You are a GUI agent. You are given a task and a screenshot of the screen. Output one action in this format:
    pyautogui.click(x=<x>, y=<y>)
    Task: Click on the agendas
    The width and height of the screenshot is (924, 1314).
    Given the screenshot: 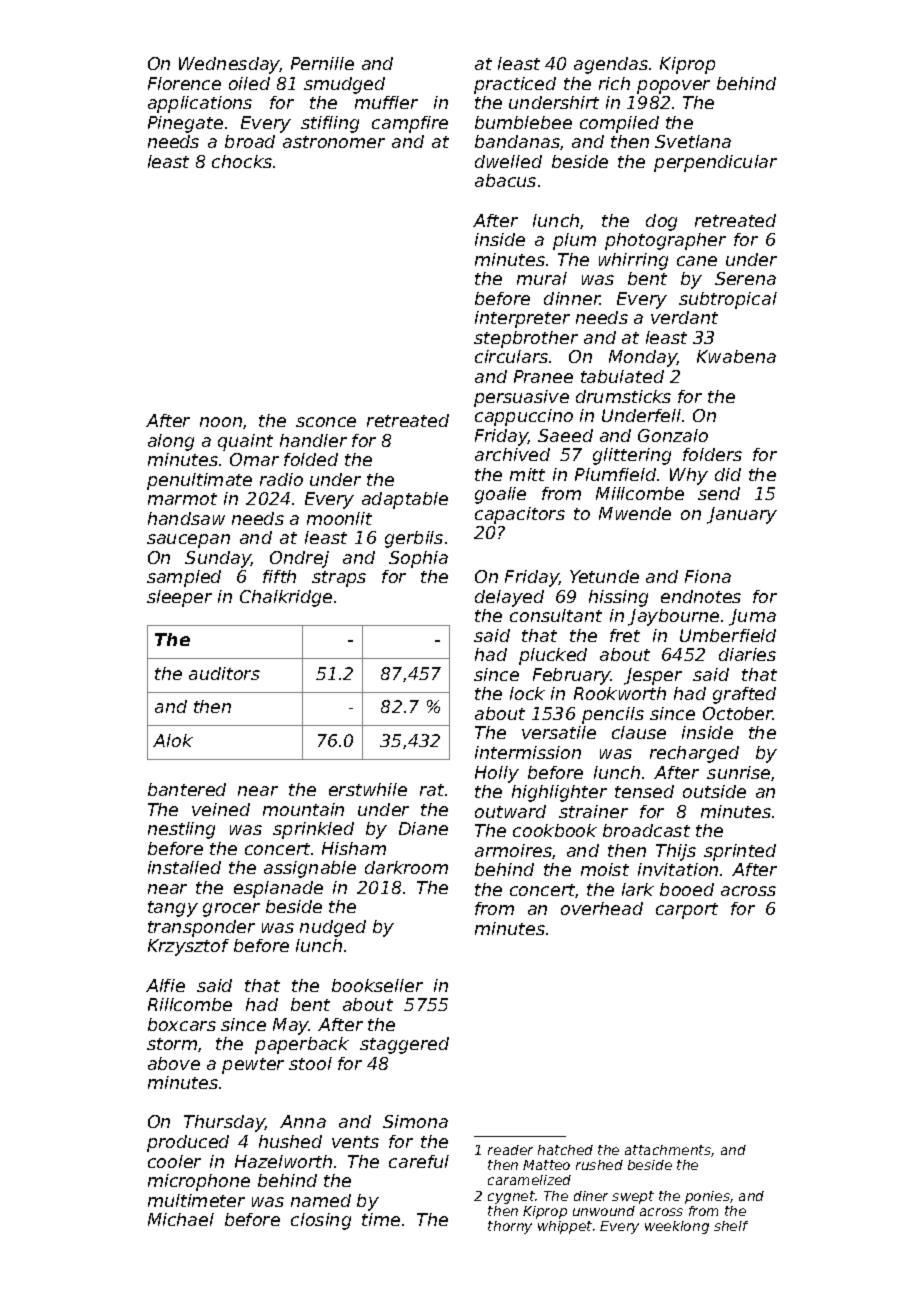 What is the action you would take?
    pyautogui.click(x=611, y=65)
